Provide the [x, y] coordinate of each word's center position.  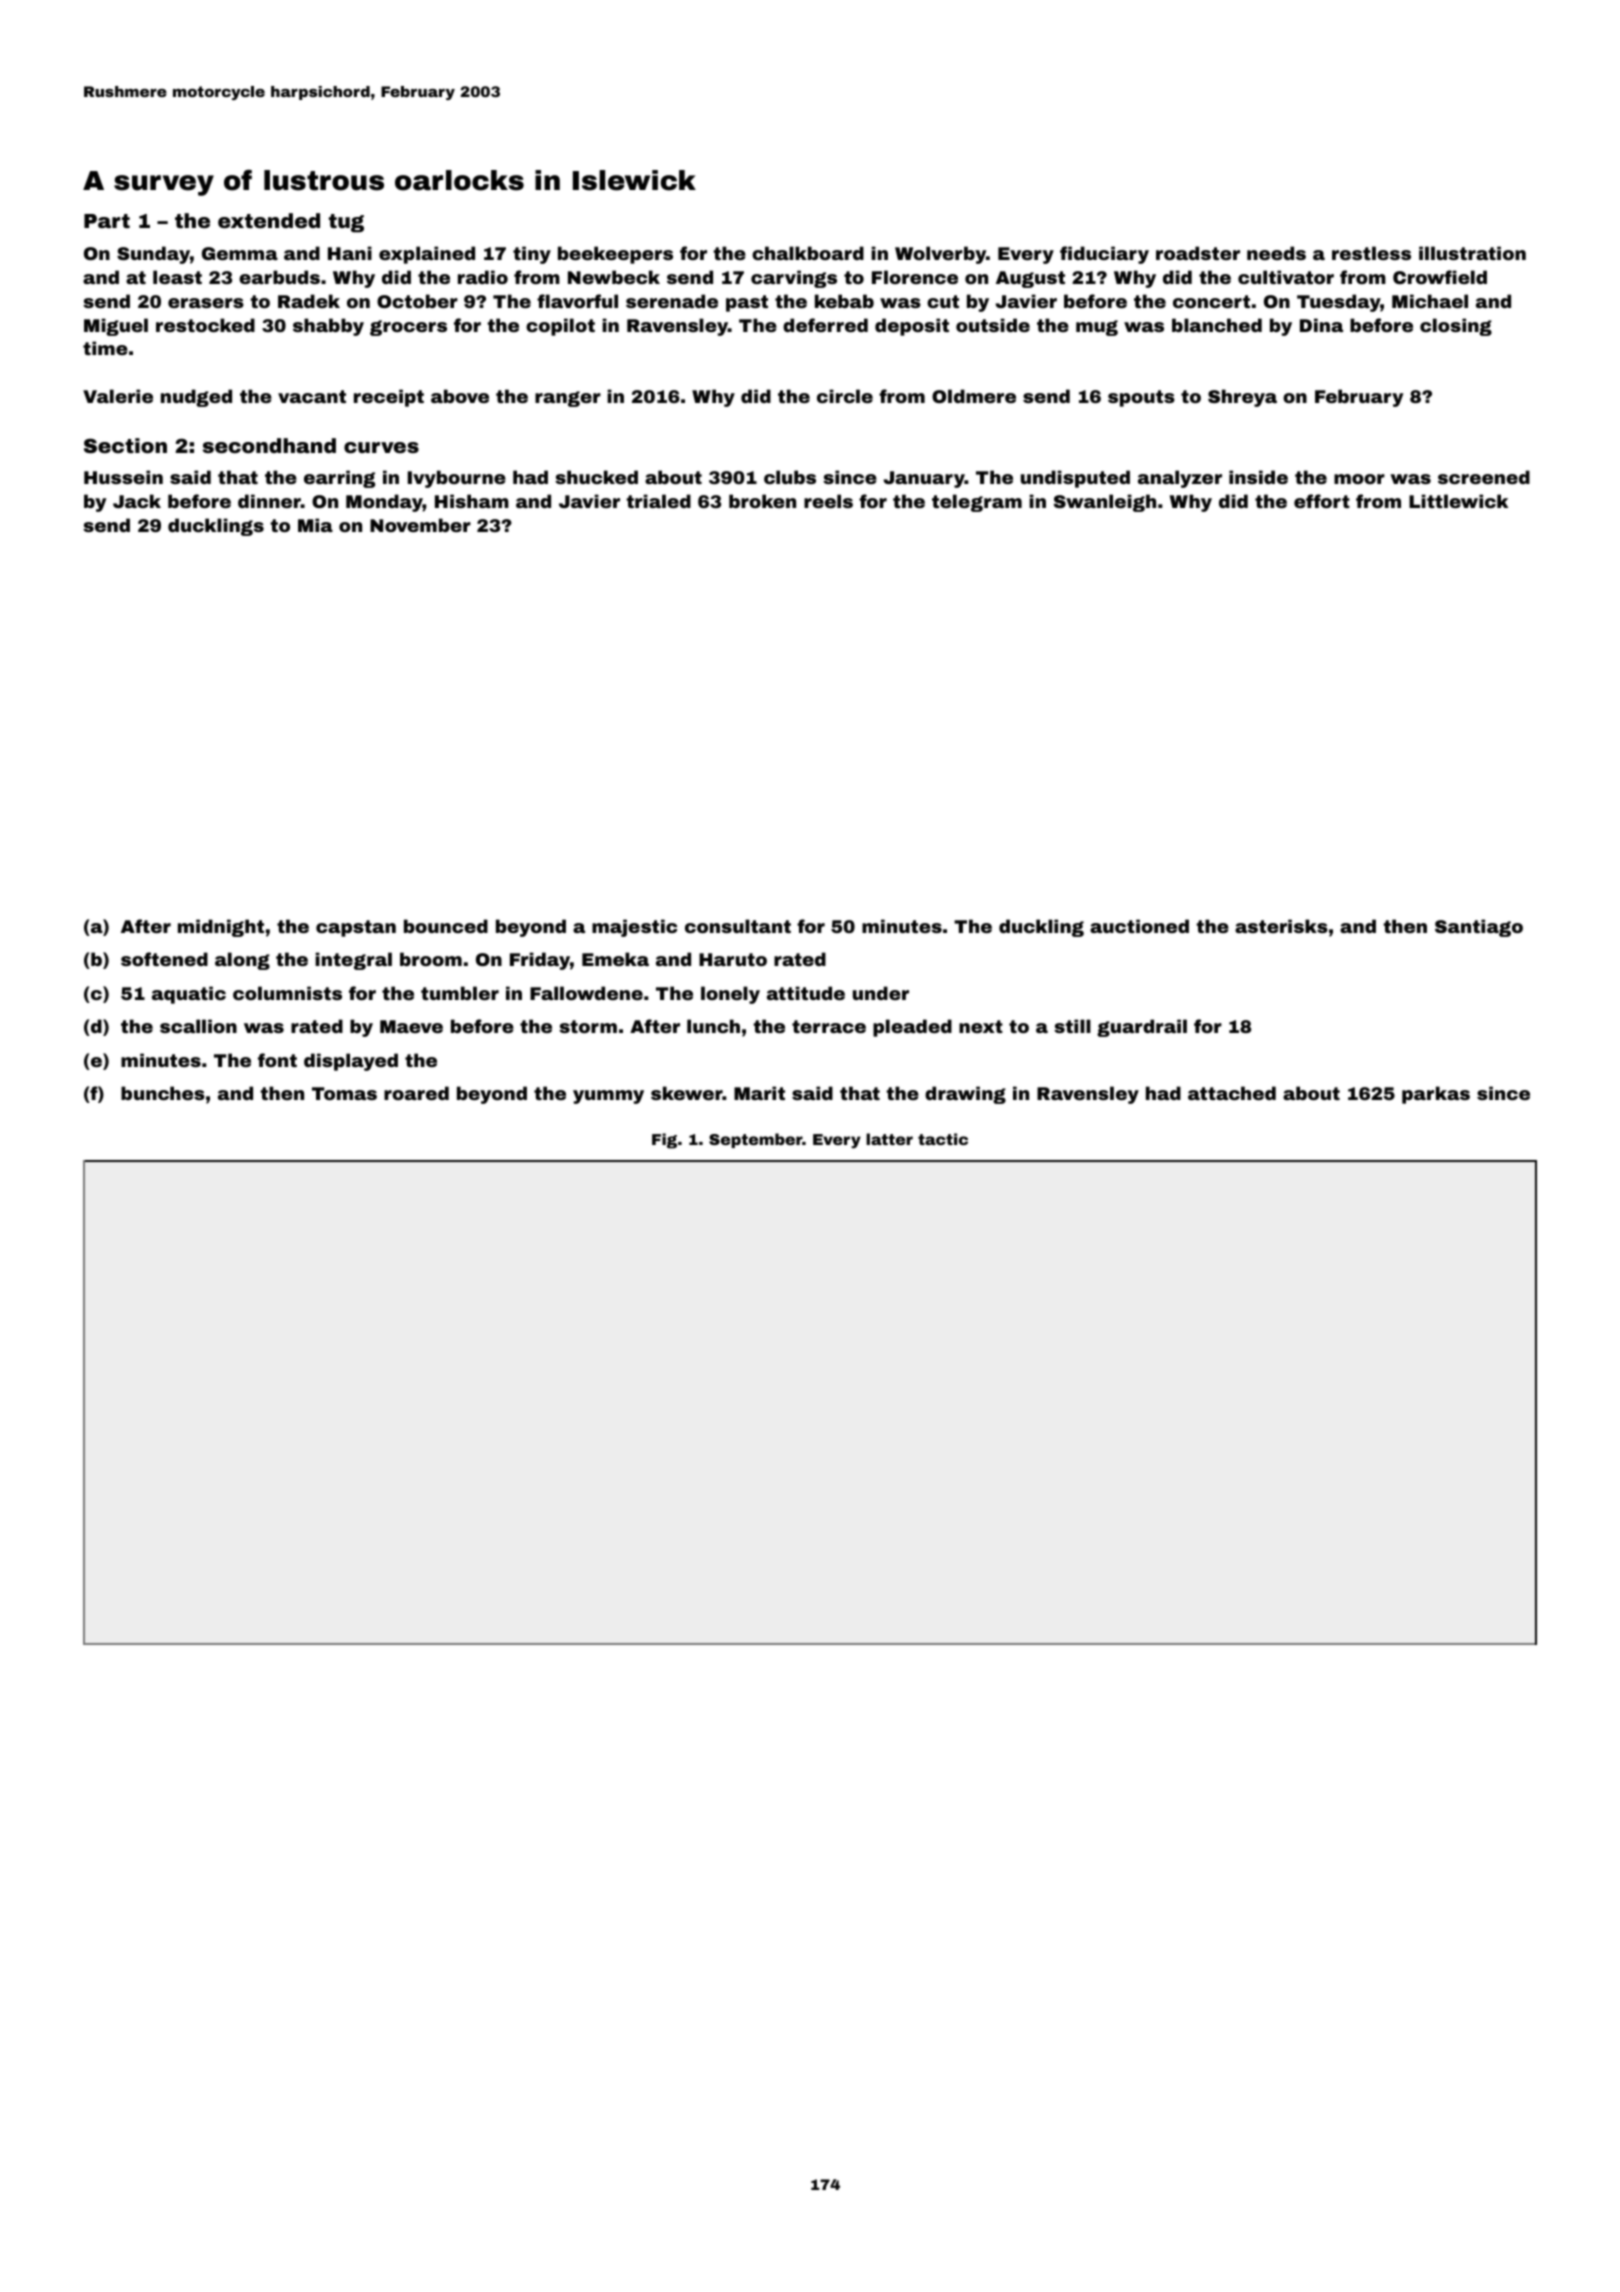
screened [1484, 477]
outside [993, 325]
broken [762, 501]
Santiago [1479, 928]
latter [889, 1139]
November [420, 525]
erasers [206, 303]
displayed [351, 1062]
